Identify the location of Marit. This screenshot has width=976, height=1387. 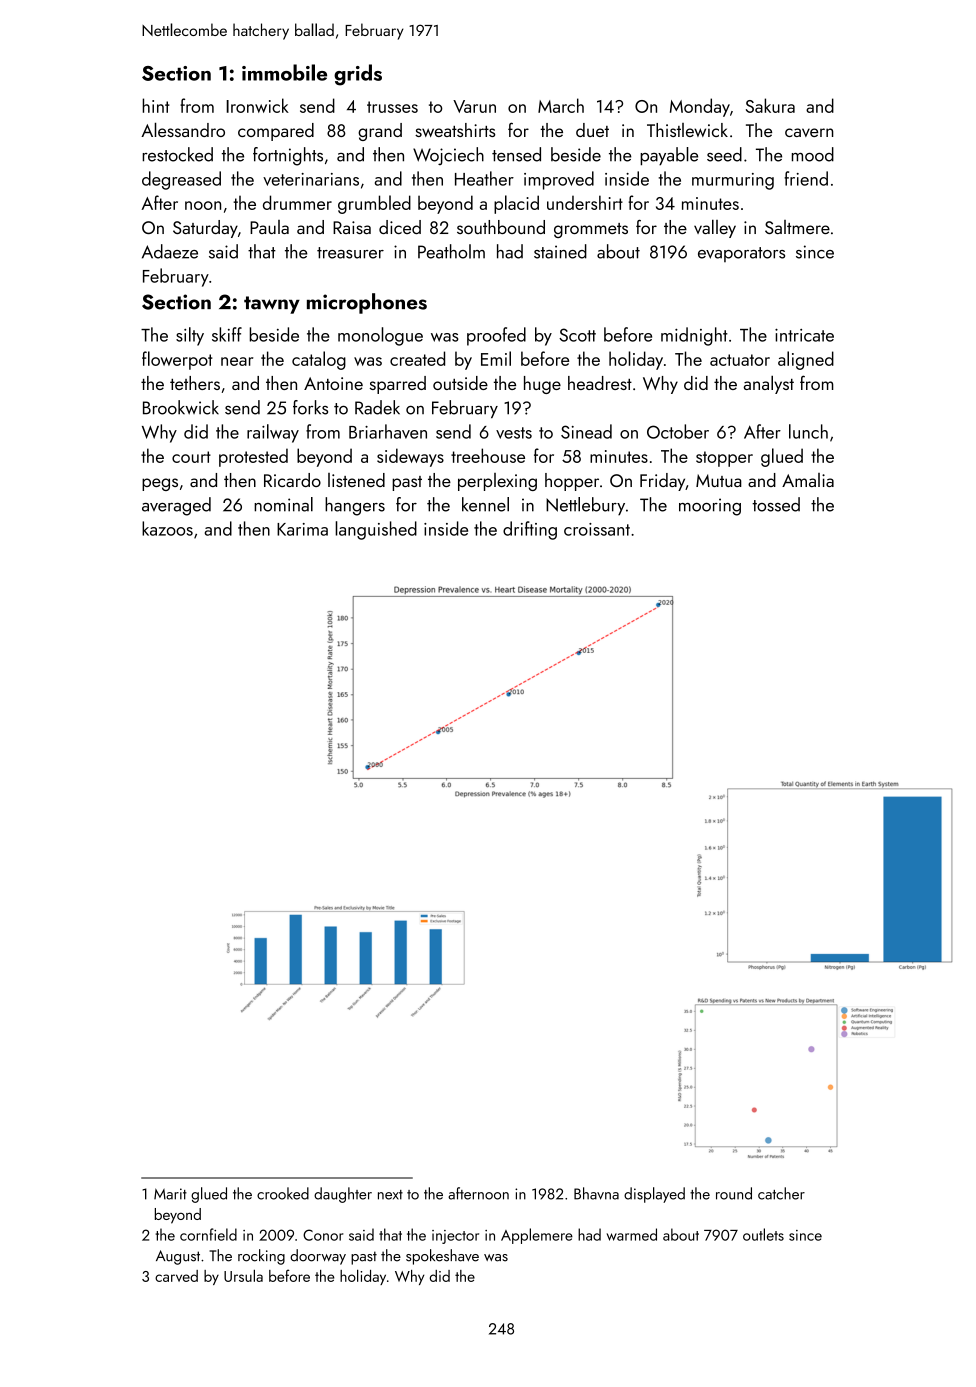
(170, 1194).
